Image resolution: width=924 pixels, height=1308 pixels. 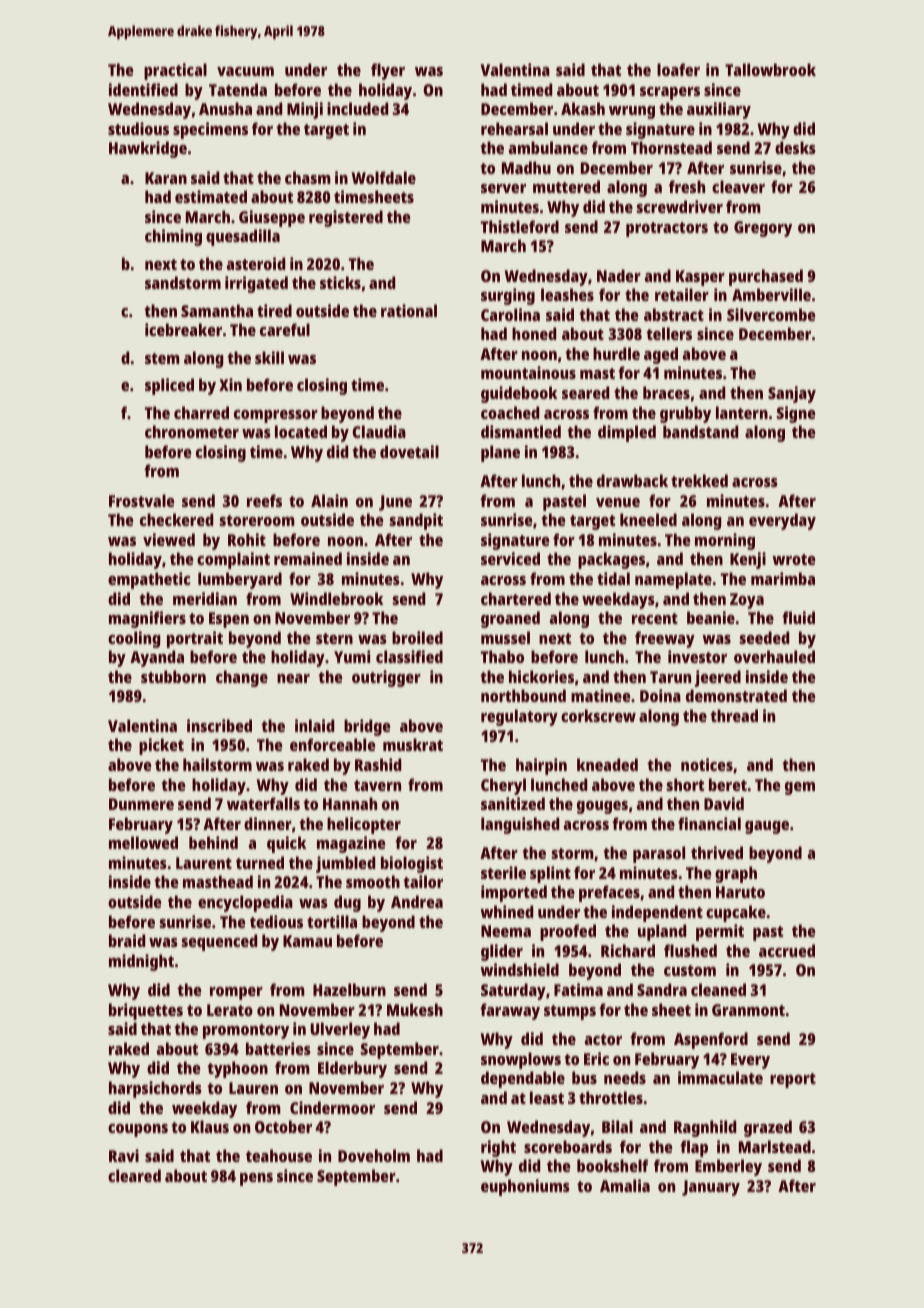 I want to click on cleared, so click(x=134, y=1175).
